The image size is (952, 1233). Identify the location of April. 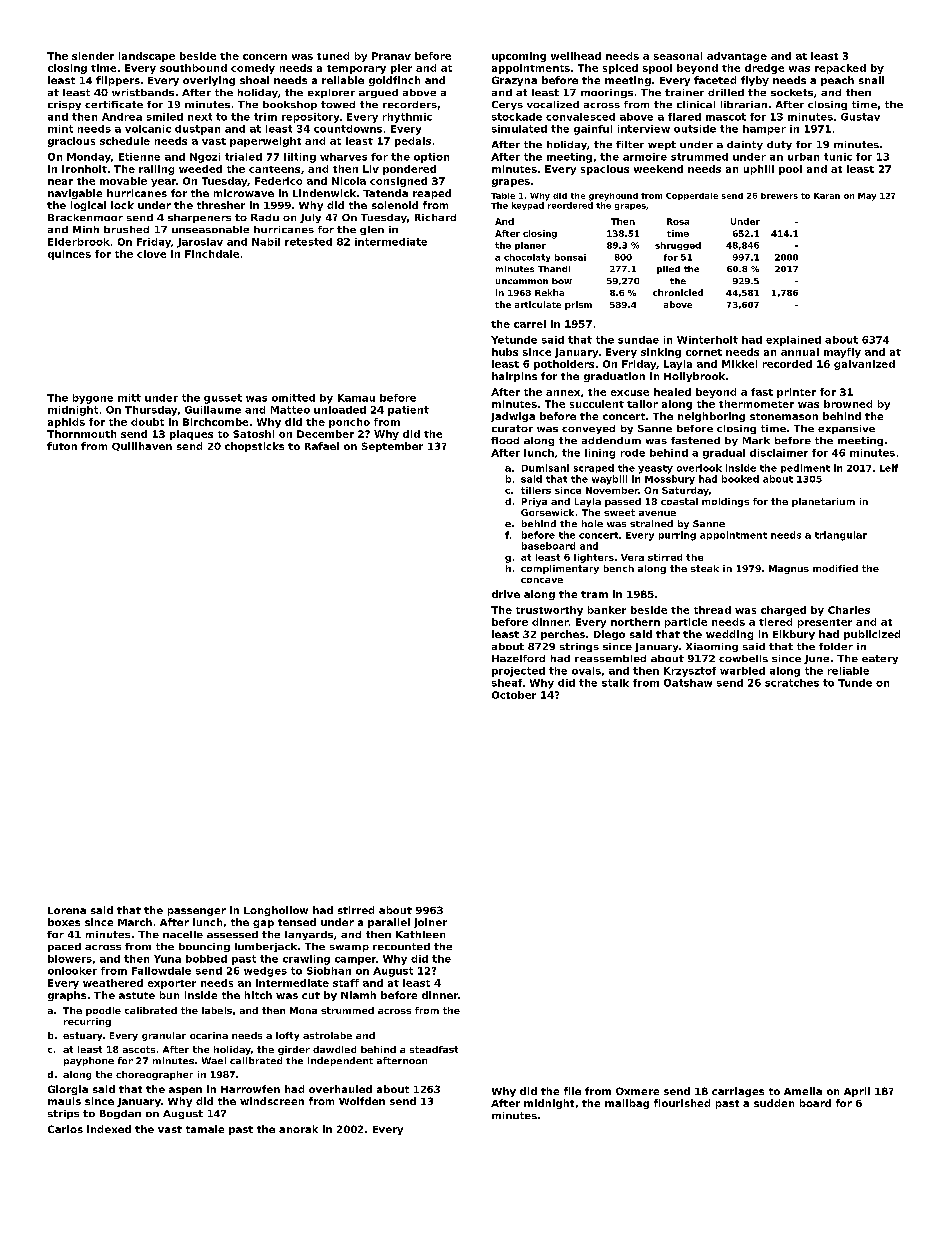
(857, 1092).
